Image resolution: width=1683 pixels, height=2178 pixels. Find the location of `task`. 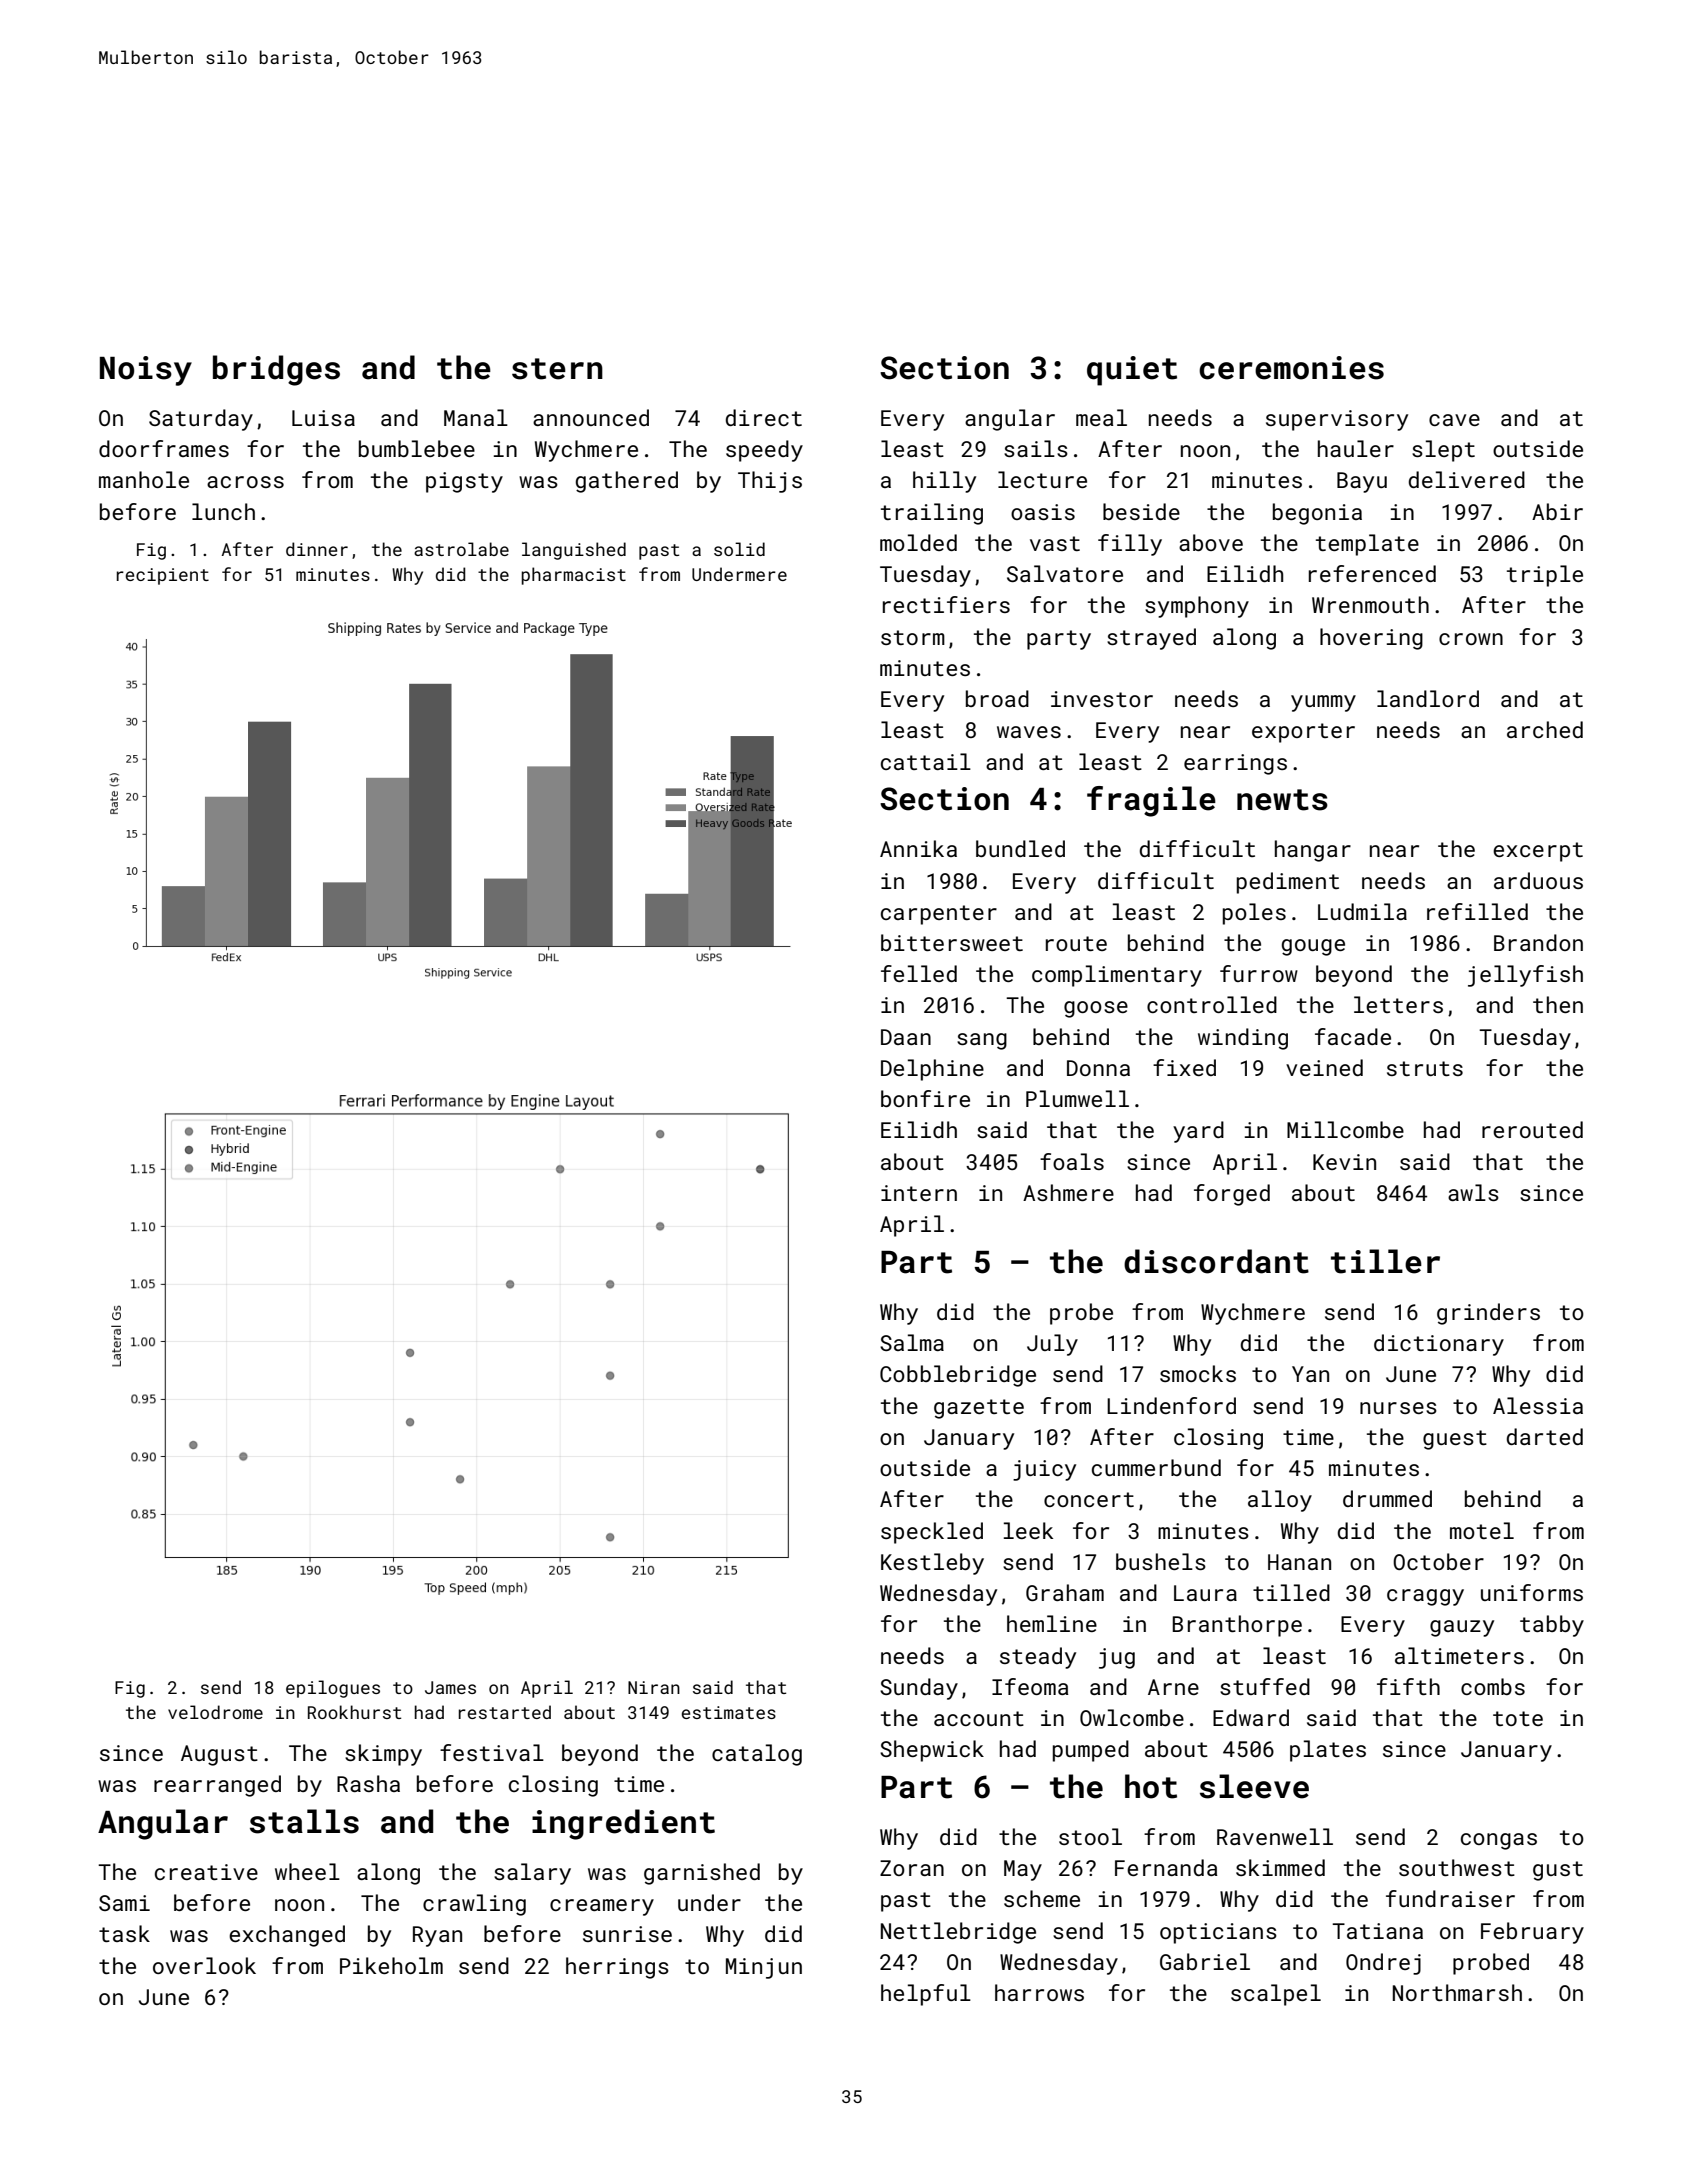

task is located at coordinates (124, 1933).
